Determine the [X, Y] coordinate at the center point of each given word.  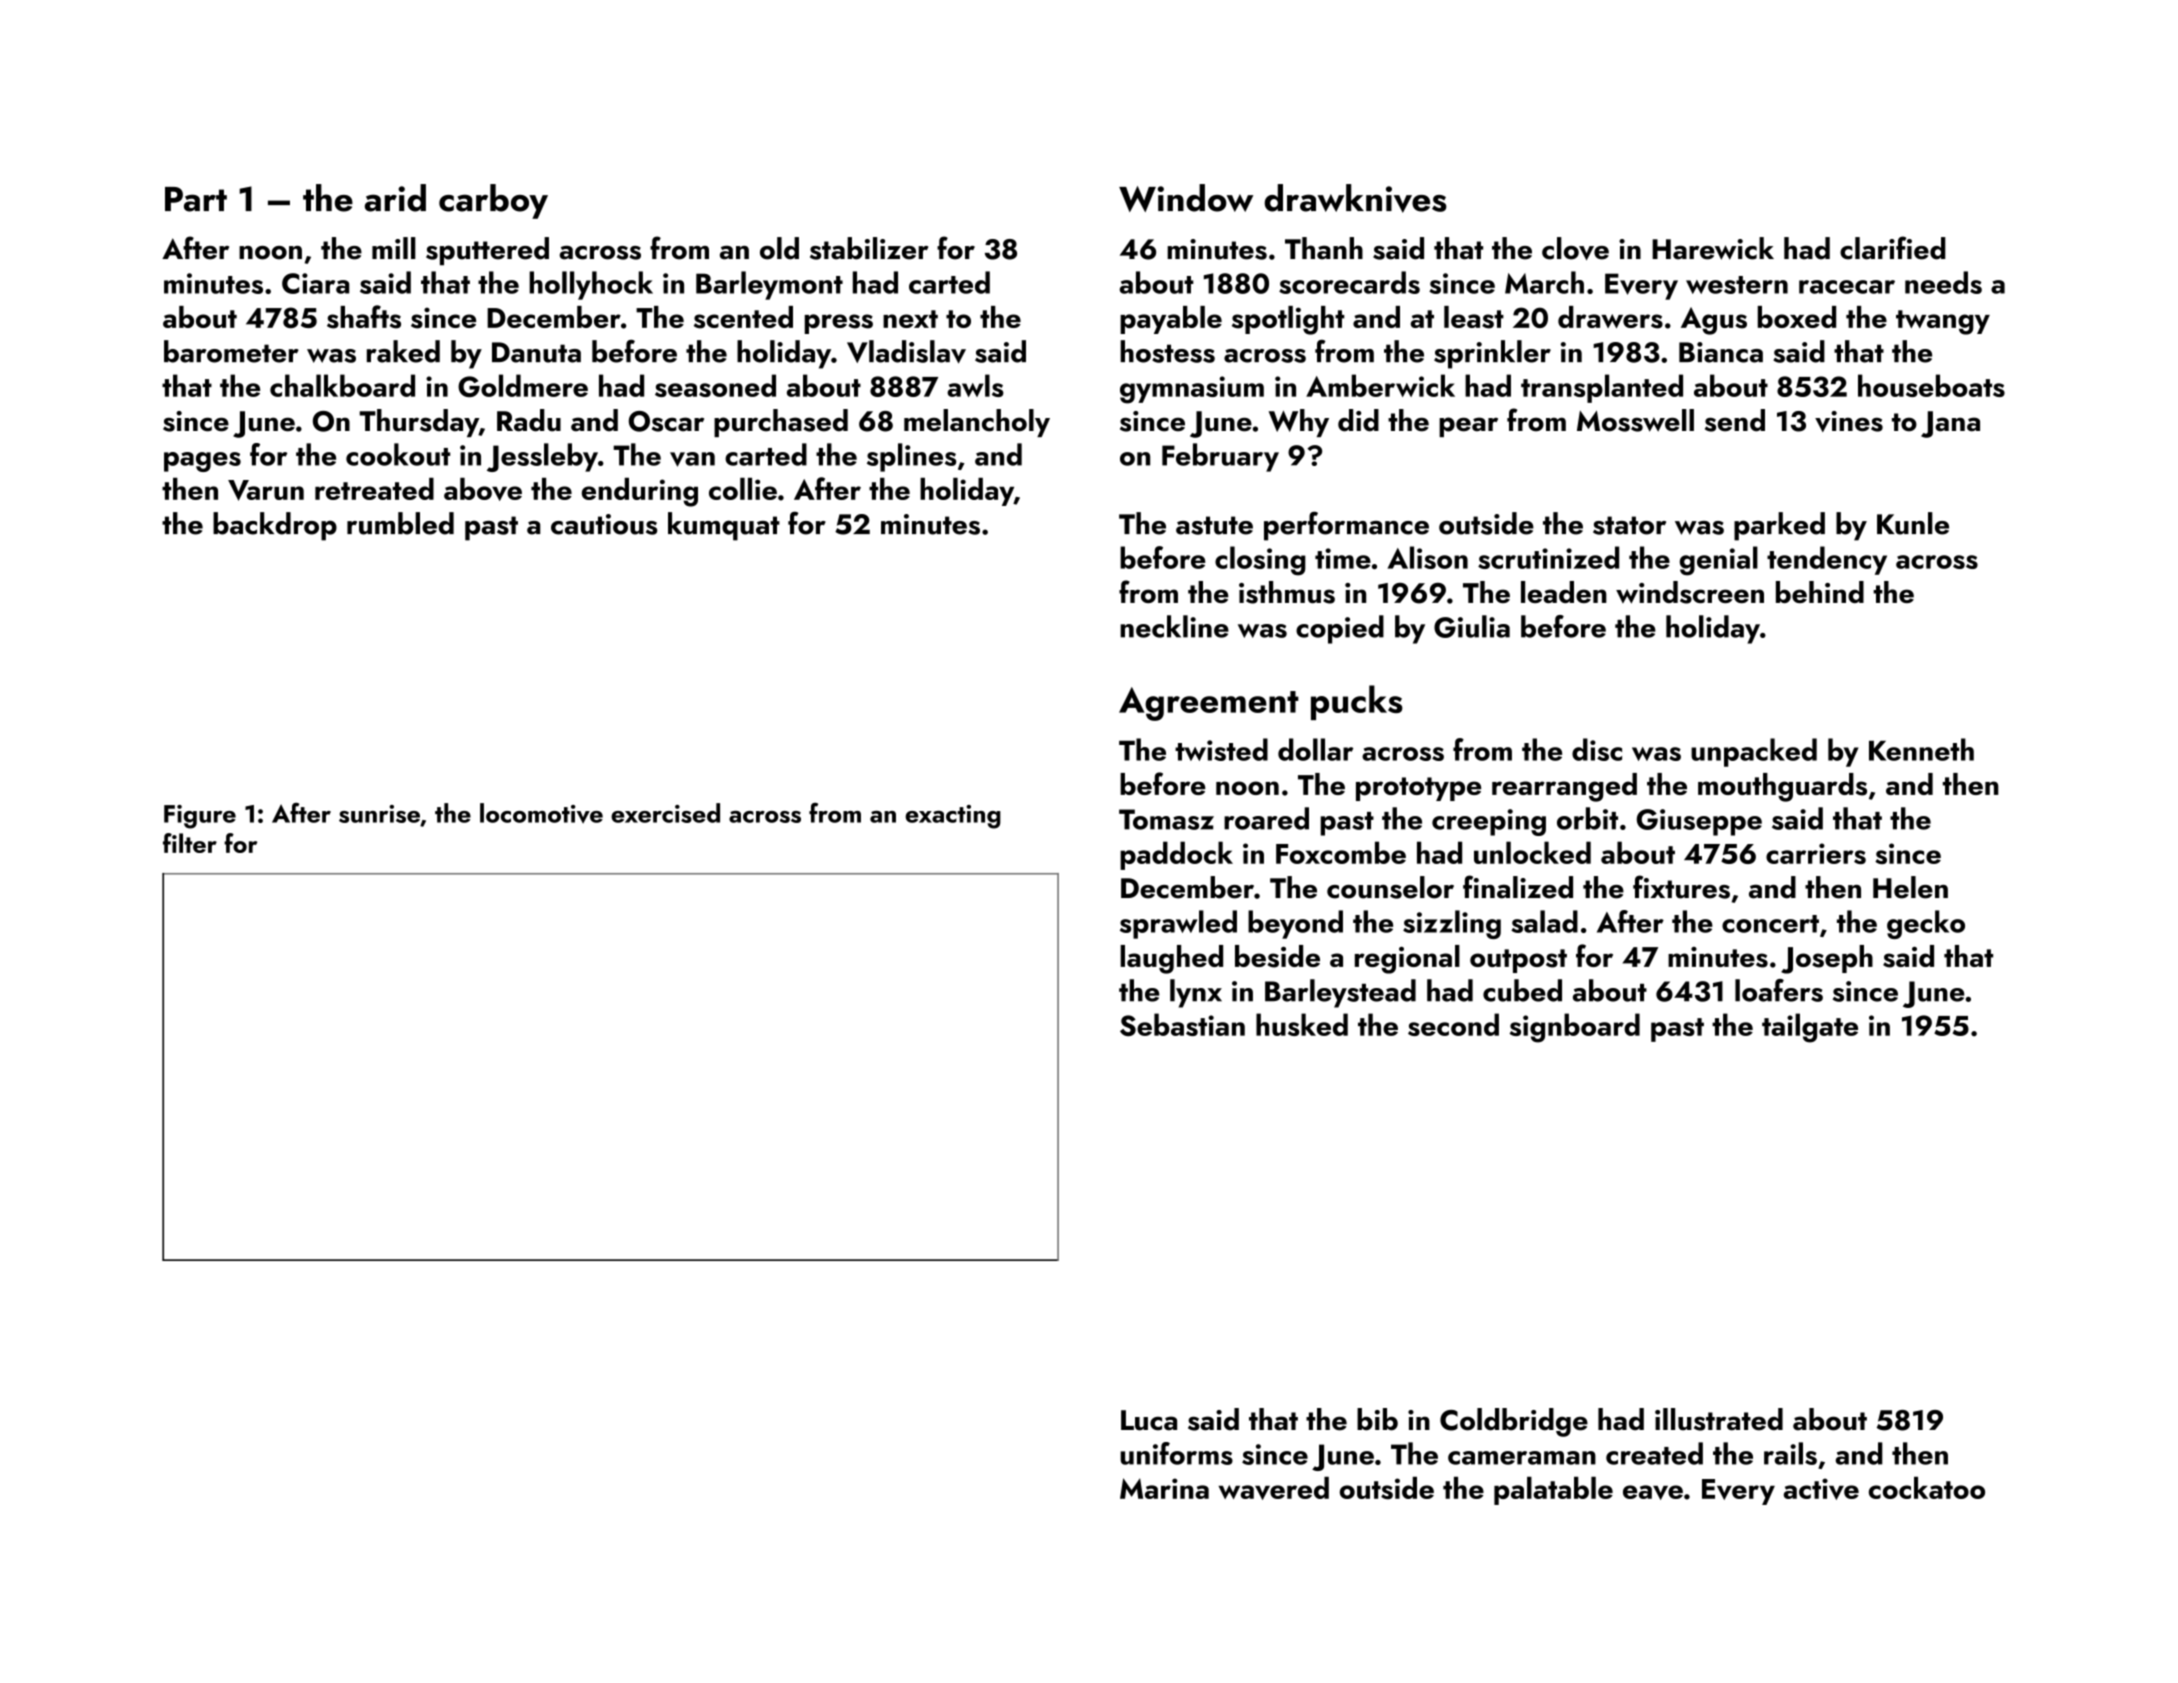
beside [1277, 956]
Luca [1149, 1420]
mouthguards [1782, 787]
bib [1377, 1419]
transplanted [1602, 388]
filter [190, 843]
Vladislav [906, 352]
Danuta [536, 352]
